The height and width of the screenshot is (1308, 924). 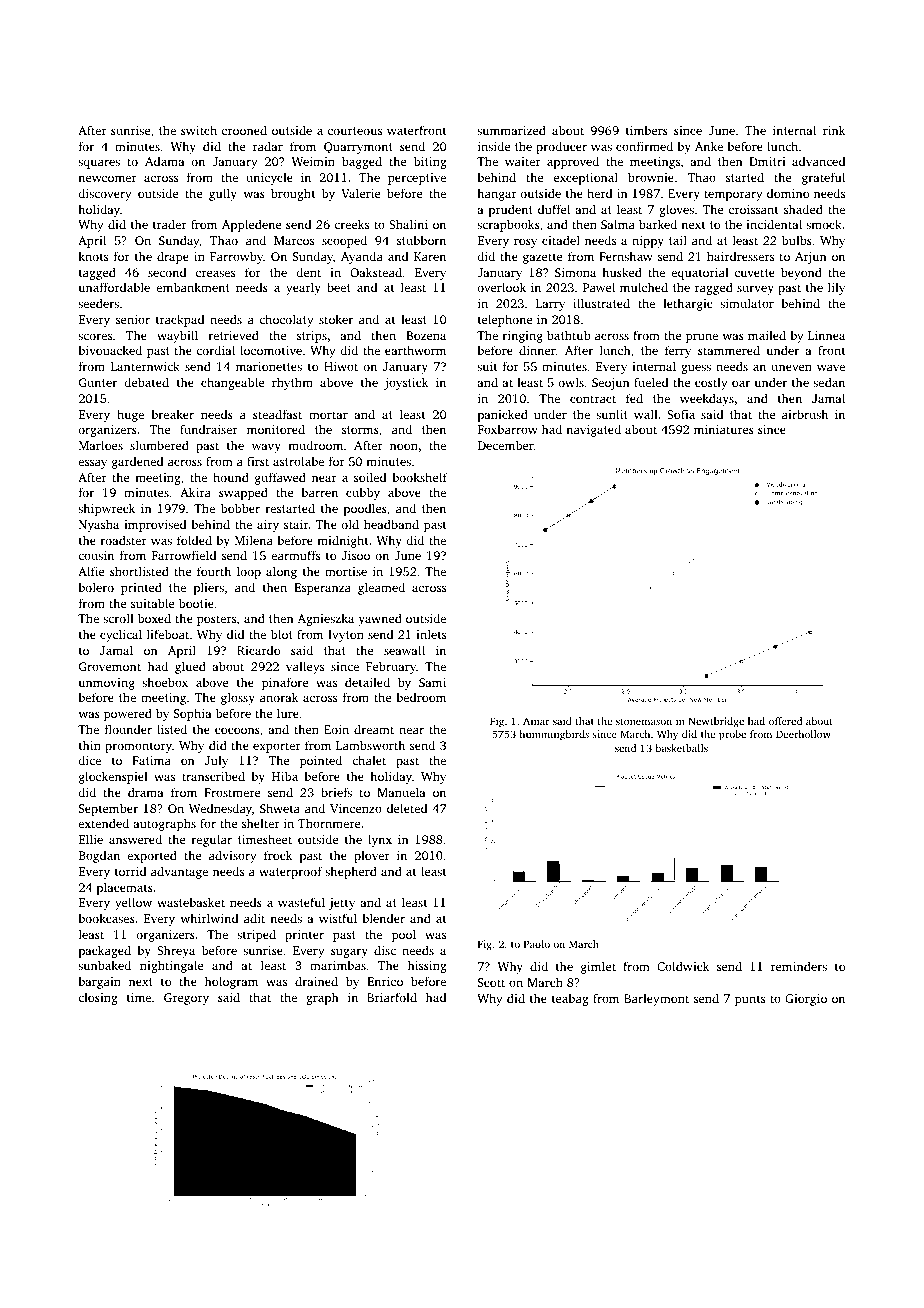 What do you see at coordinates (232, 856) in the screenshot?
I see `advisory` at bounding box center [232, 856].
